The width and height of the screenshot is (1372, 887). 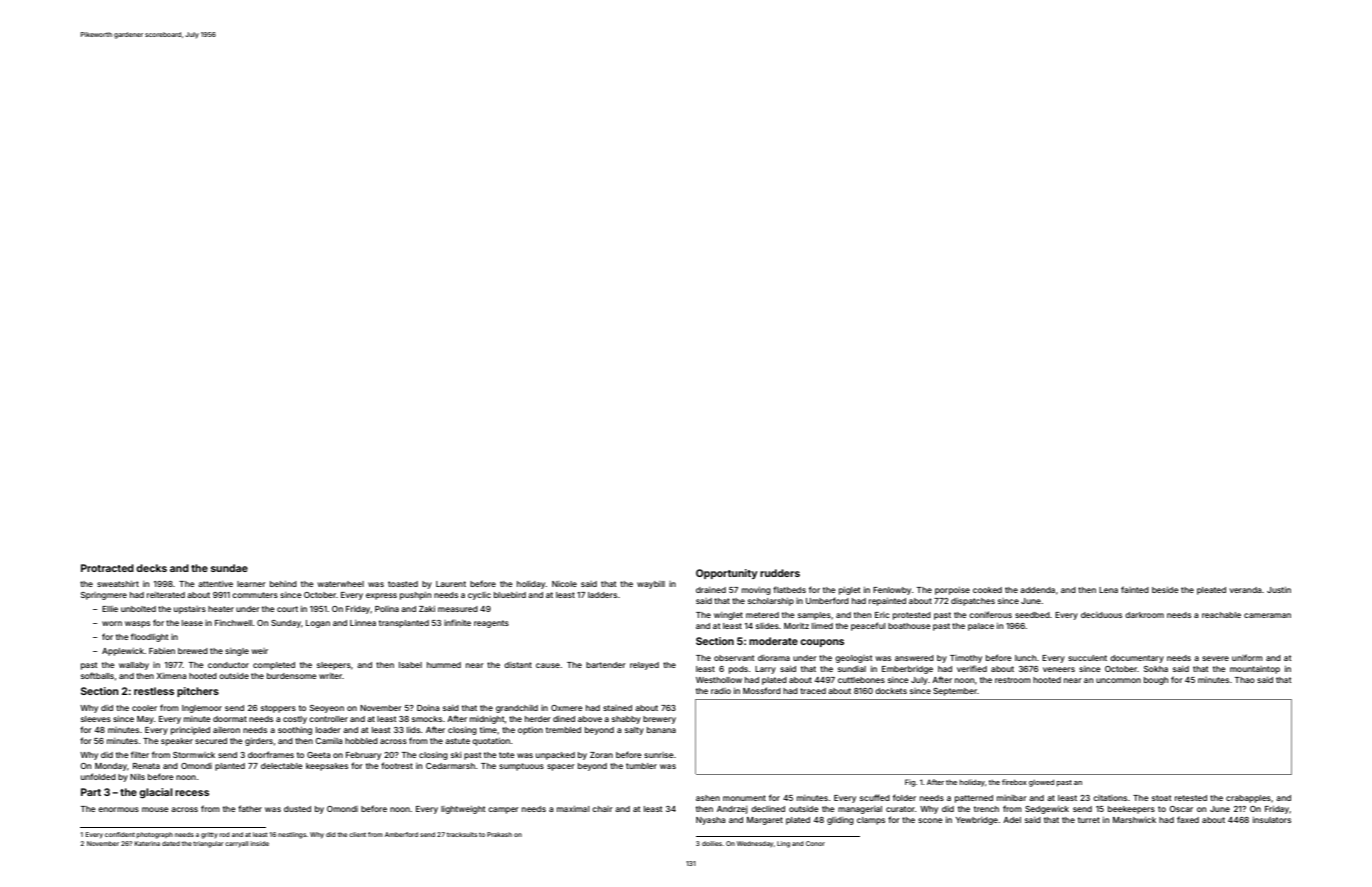 What do you see at coordinates (601, 755) in the screenshot?
I see `Zoran` at bounding box center [601, 755].
